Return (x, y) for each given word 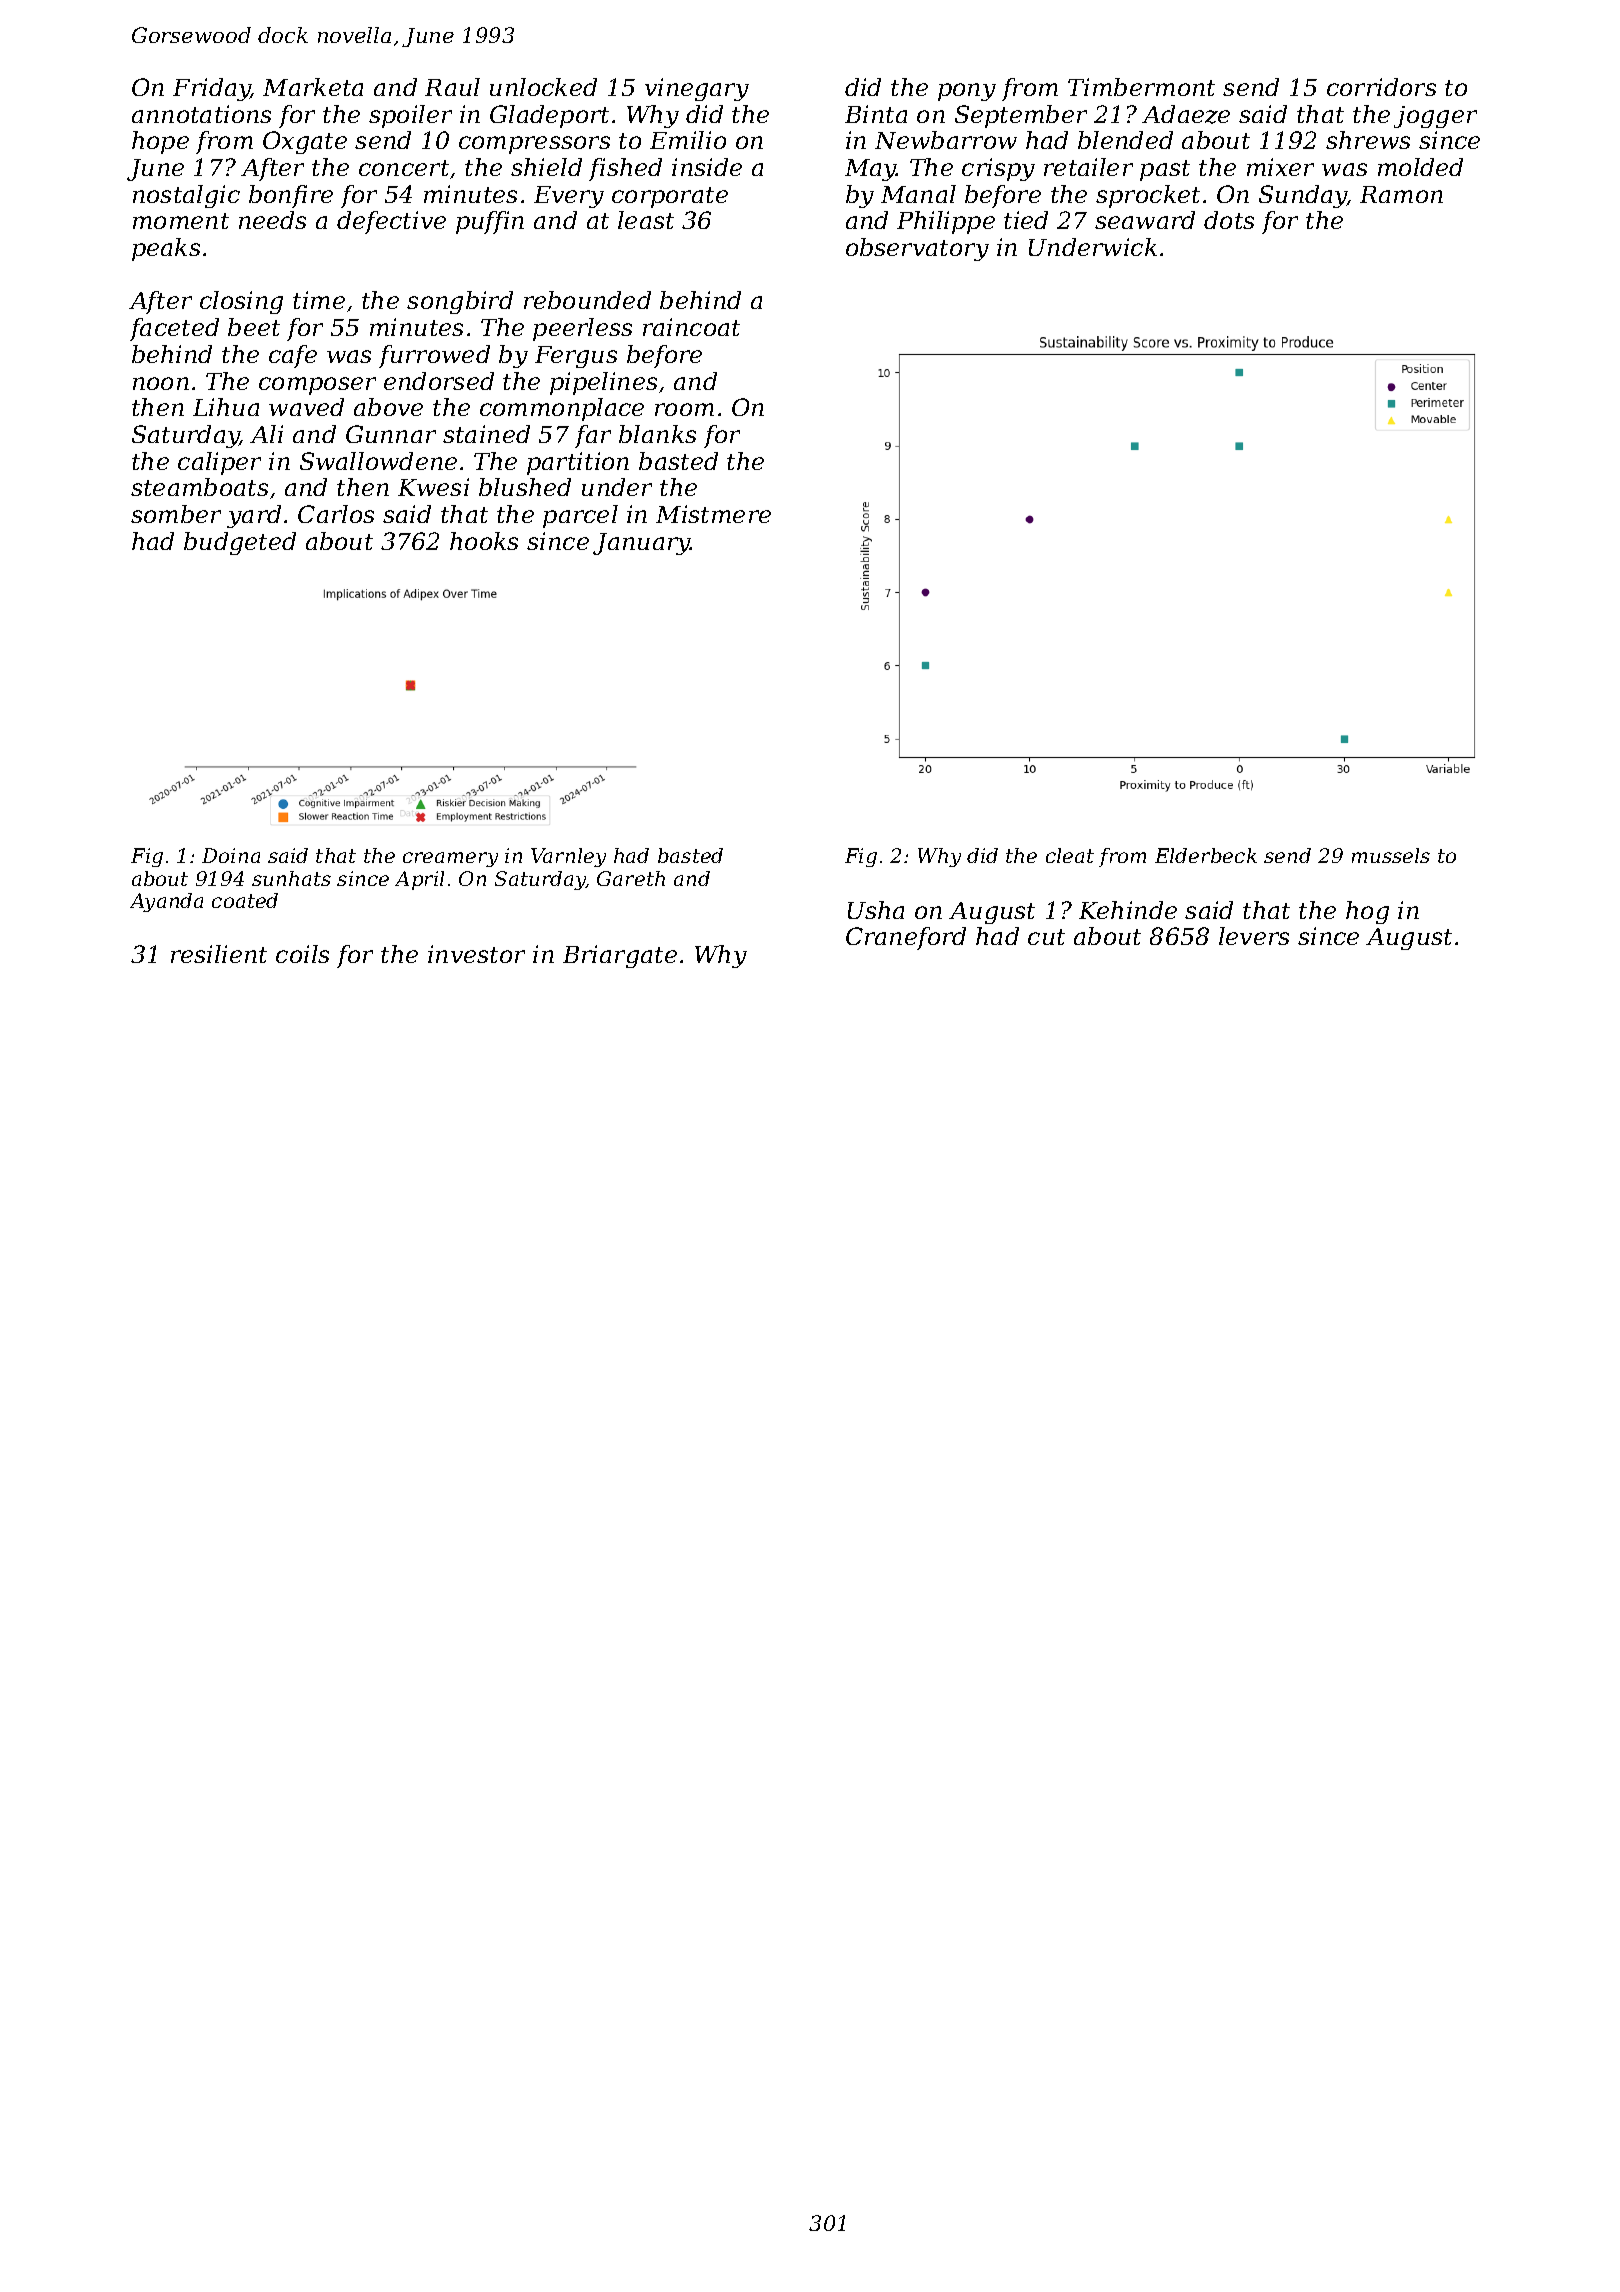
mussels (1391, 855)
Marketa (313, 87)
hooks (484, 541)
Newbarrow (946, 140)
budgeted (240, 543)
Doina (231, 855)
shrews (1368, 140)
